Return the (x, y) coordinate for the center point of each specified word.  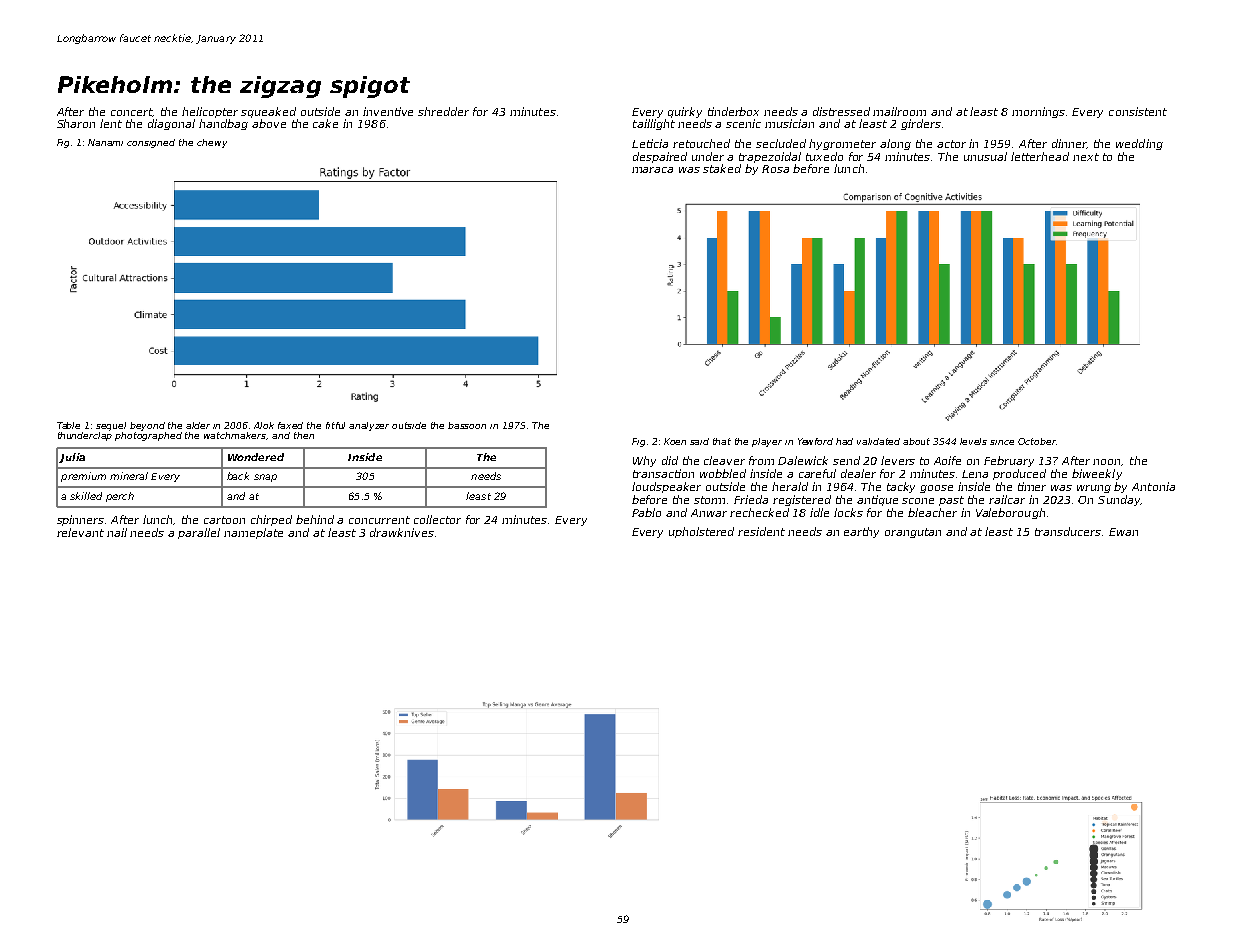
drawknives (402, 532)
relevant (80, 532)
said (699, 441)
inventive (388, 111)
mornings (1038, 112)
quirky (685, 112)
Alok (264, 425)
